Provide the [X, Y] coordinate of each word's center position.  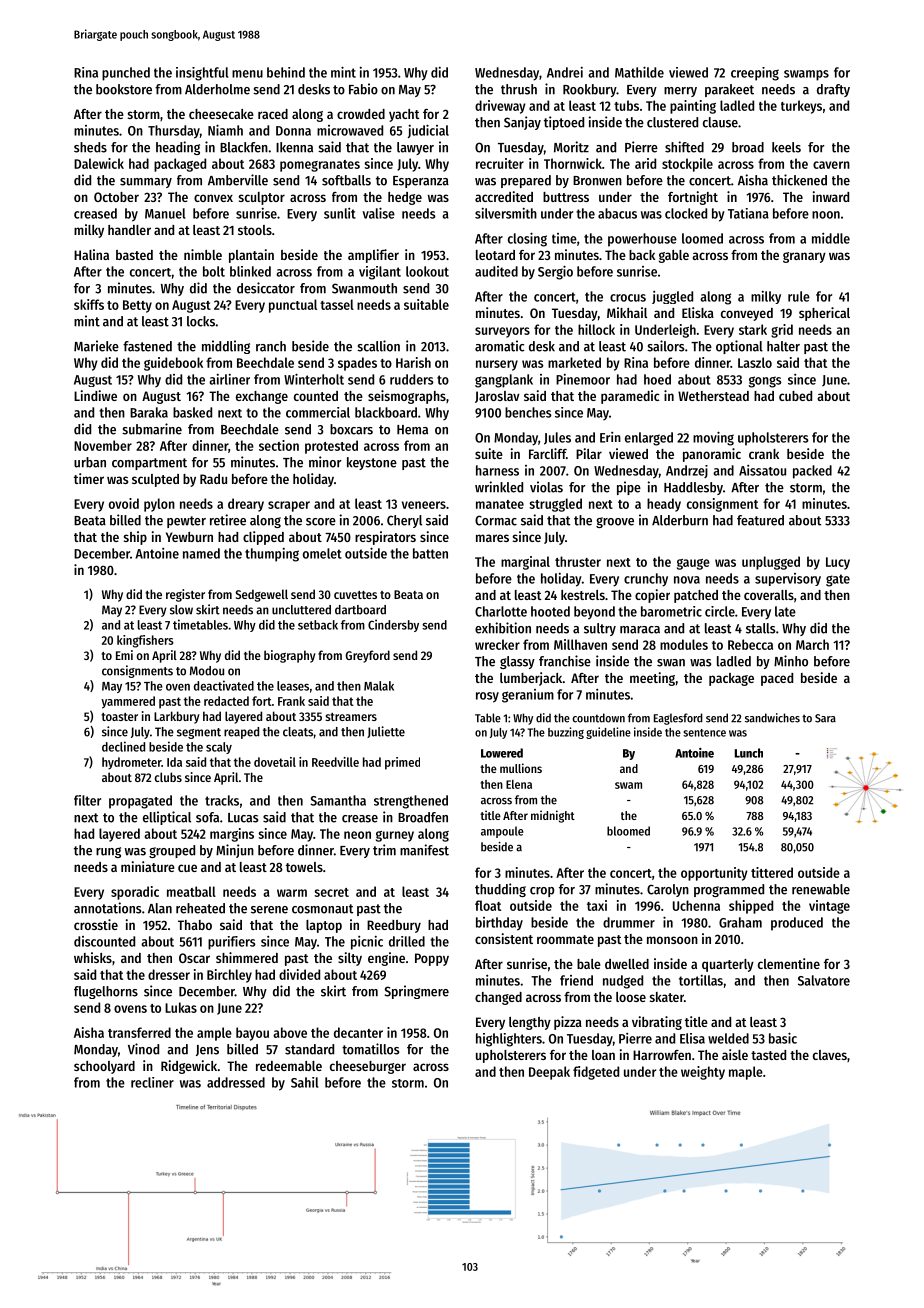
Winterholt [314, 379]
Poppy [432, 959]
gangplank [504, 381]
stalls [760, 628]
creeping [755, 74]
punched [126, 74]
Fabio [363, 89]
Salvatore [824, 980]
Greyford [368, 656]
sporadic [135, 893]
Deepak [549, 1073]
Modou [207, 671]
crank [764, 454]
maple [746, 1073]
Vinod [143, 1049]
